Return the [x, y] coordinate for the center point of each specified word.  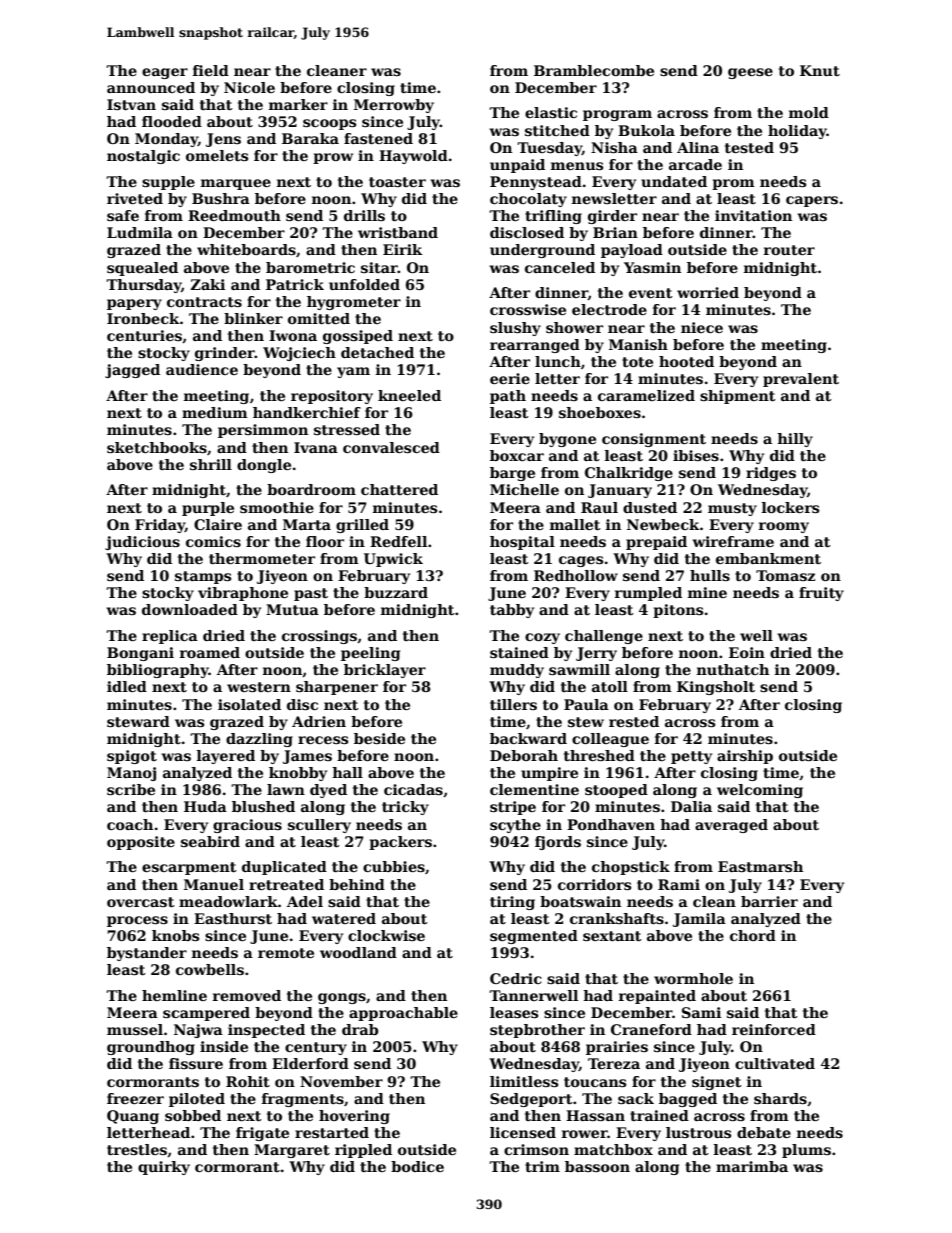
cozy [542, 638]
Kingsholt [716, 688]
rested [634, 721]
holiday [797, 132]
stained [519, 652]
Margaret [292, 1151]
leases [514, 1012]
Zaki [208, 284]
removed [247, 995]
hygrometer [354, 303]
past [311, 594]
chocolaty [528, 200]
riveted [135, 198]
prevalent [801, 380]
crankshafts [617, 918]
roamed [210, 652]
